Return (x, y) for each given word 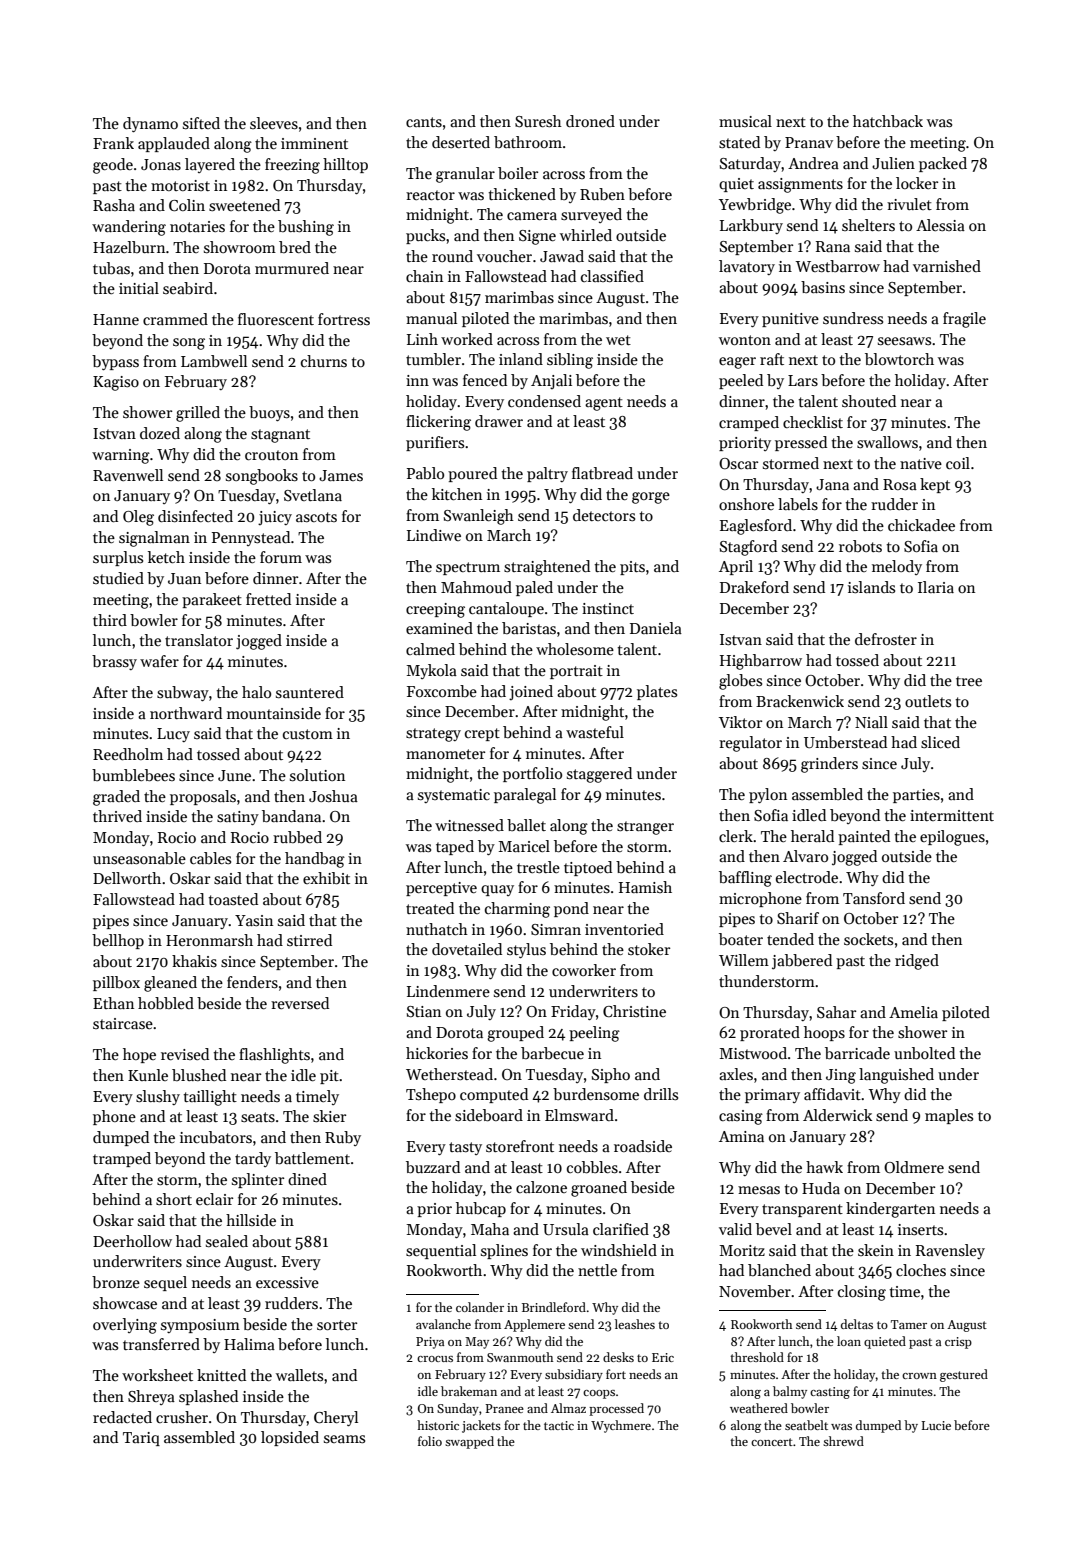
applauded (174, 144)
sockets (868, 939)
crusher (182, 1417)
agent (604, 404)
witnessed (469, 825)
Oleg (138, 518)
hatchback (888, 121)
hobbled (166, 1003)
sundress (853, 318)
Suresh (538, 121)
